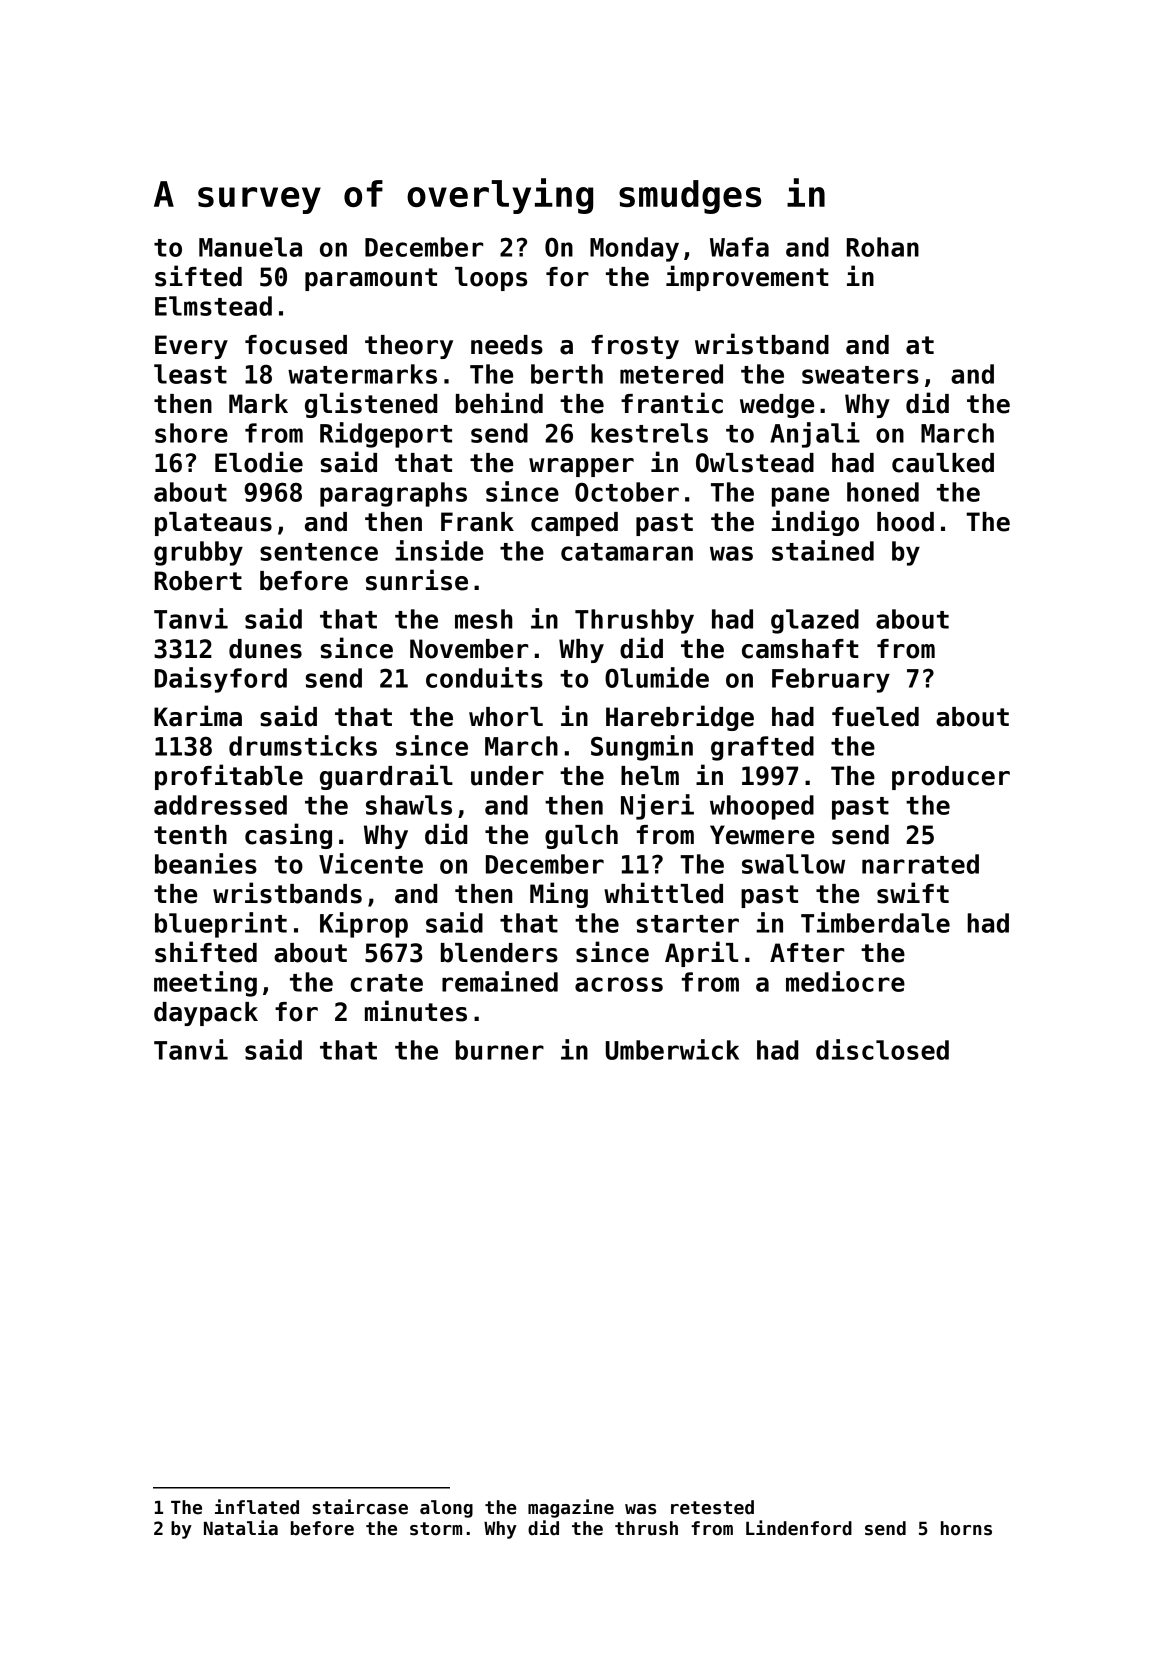 The width and height of the screenshot is (1165, 1654). I want to click on inflated, so click(257, 1507).
